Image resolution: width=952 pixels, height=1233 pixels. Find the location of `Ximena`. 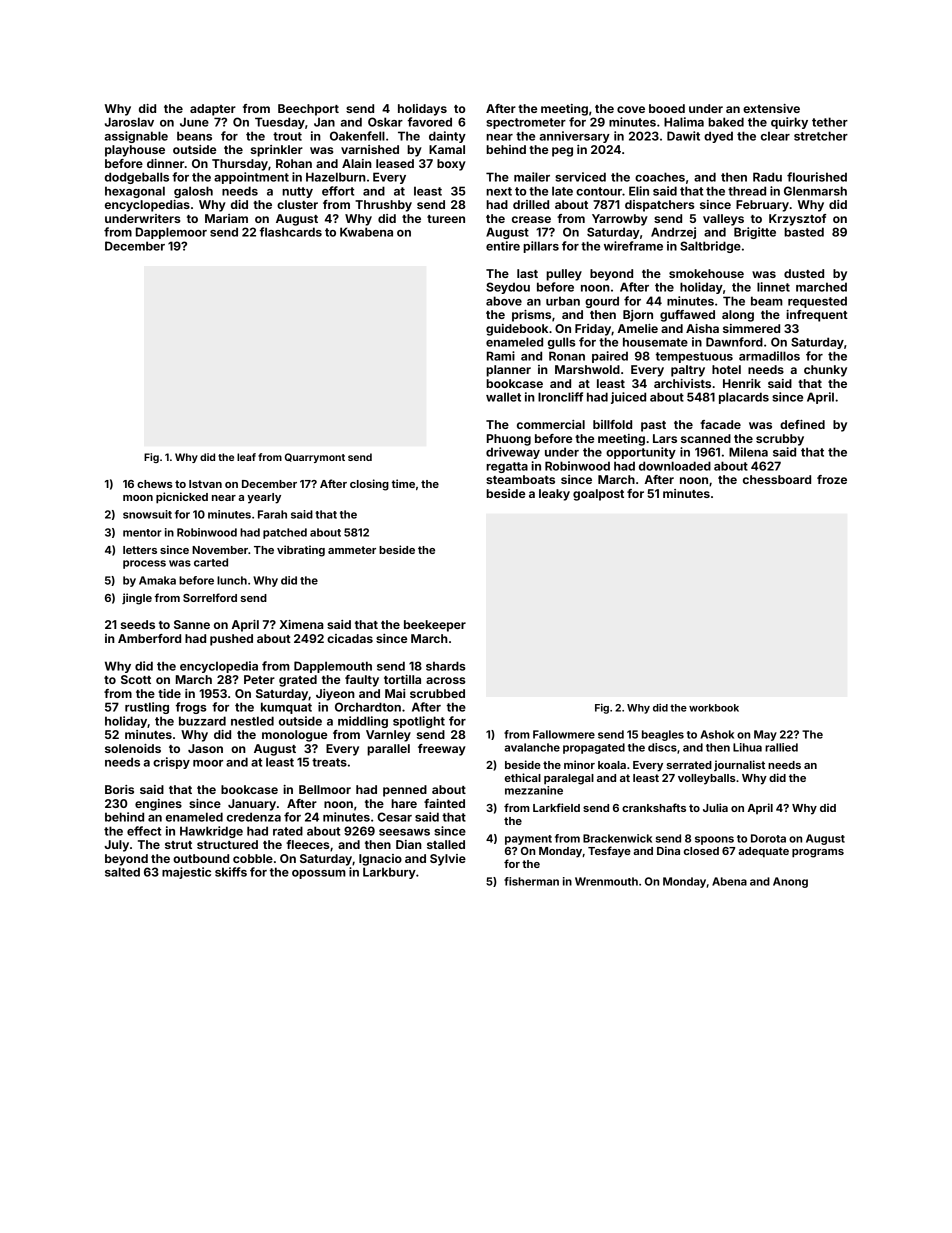

Ximena is located at coordinates (302, 624).
